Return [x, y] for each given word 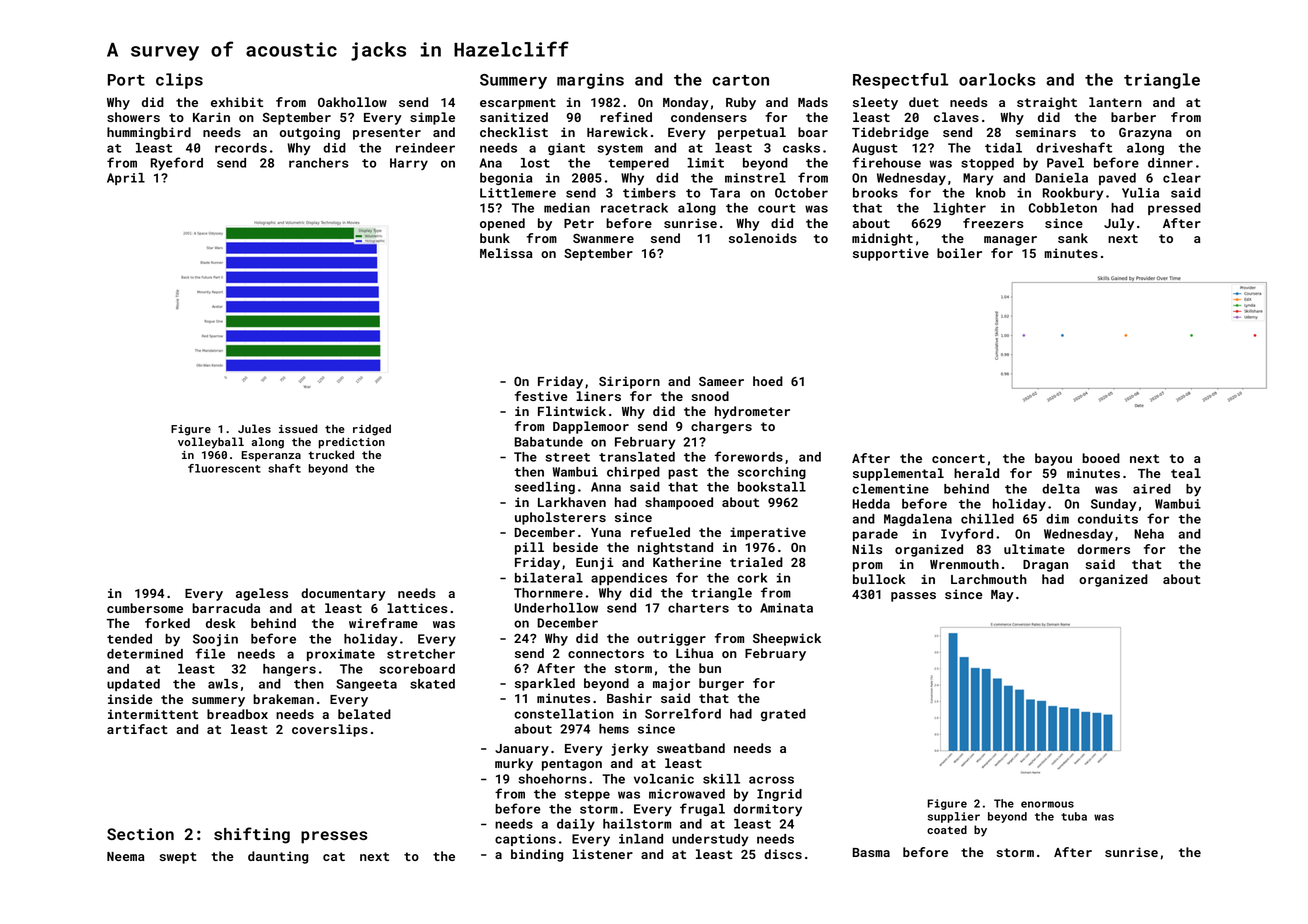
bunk [495, 238]
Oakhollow [352, 102]
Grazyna [1145, 133]
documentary [343, 594]
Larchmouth [989, 579]
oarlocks [997, 79]
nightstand [675, 548]
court [777, 208]
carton [740, 80]
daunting [278, 857]
